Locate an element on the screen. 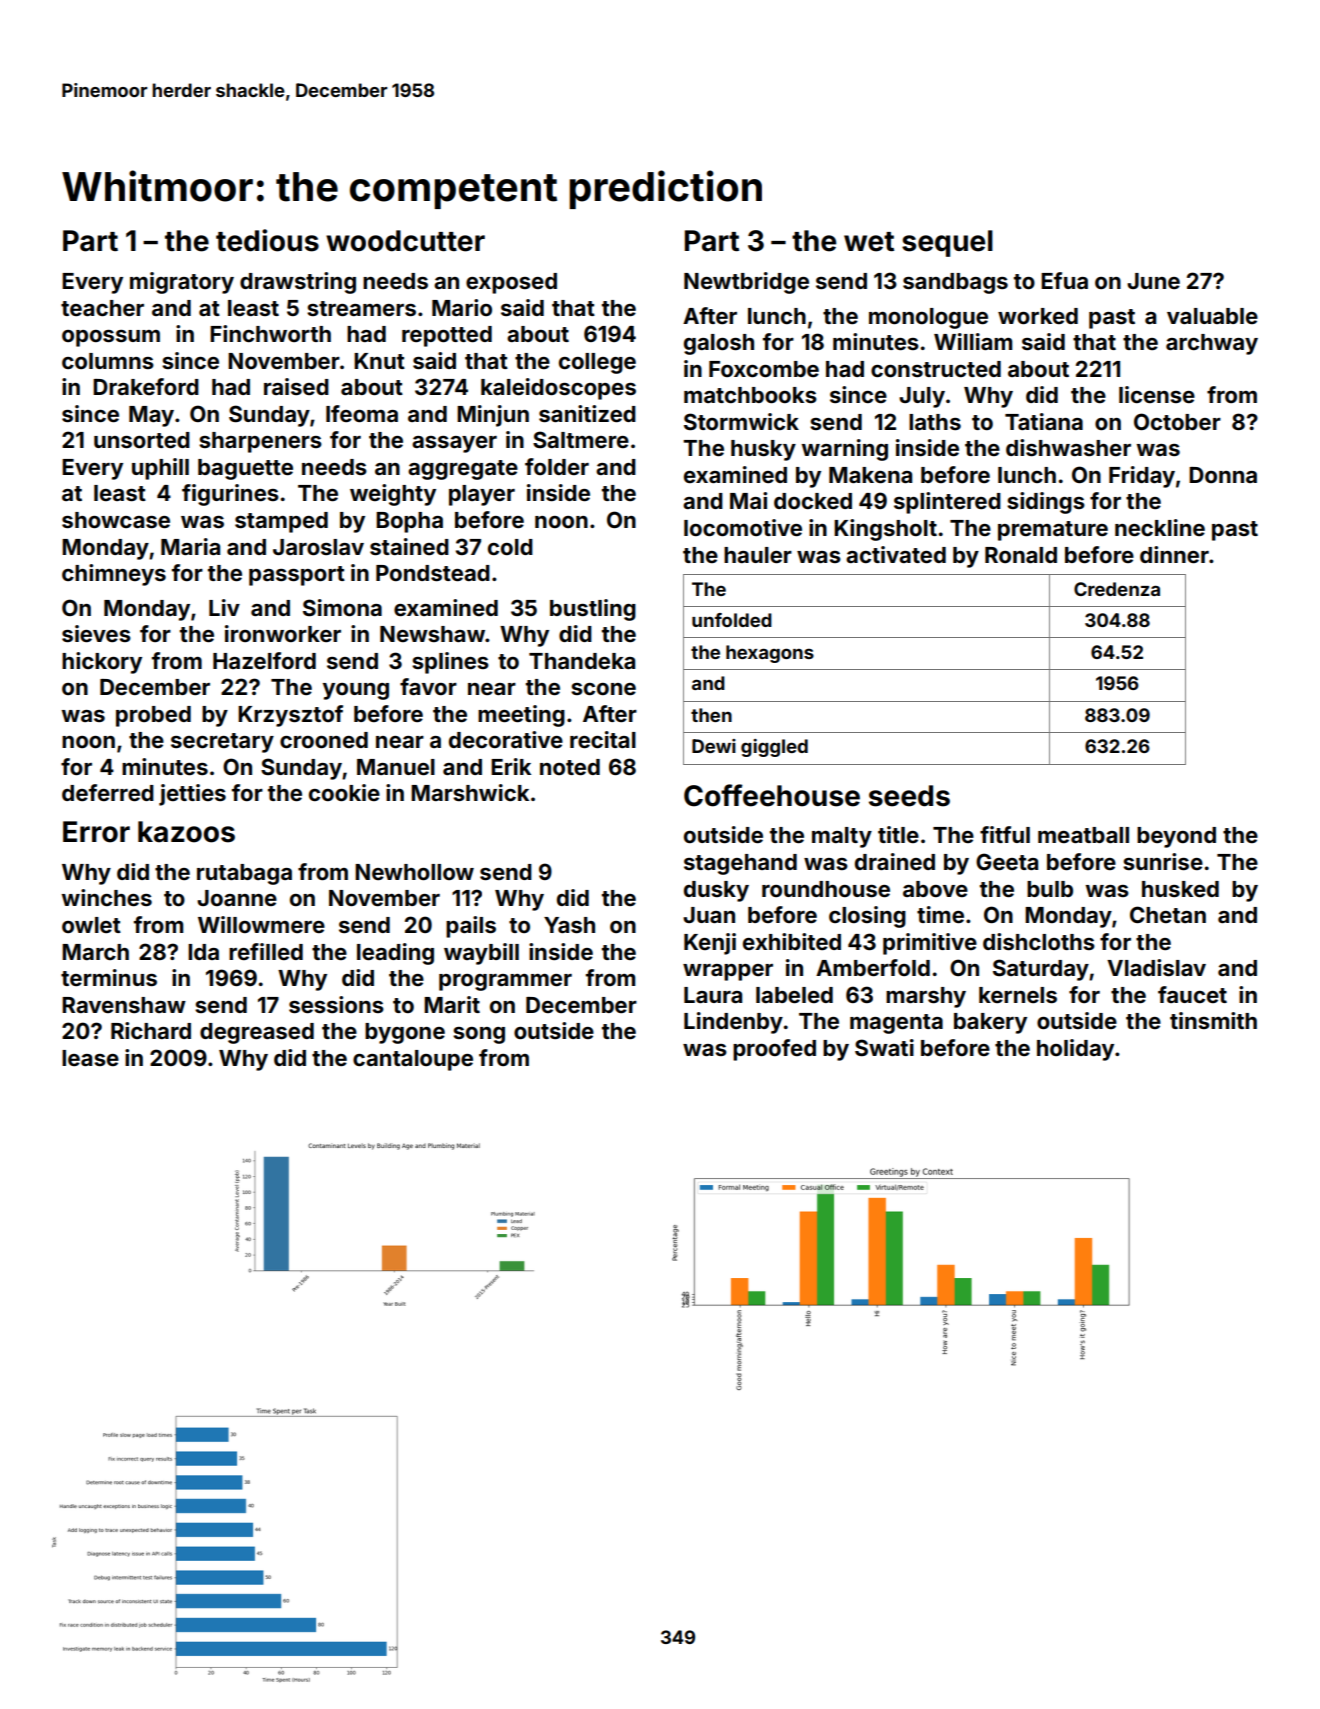  Juan is located at coordinates (709, 915).
